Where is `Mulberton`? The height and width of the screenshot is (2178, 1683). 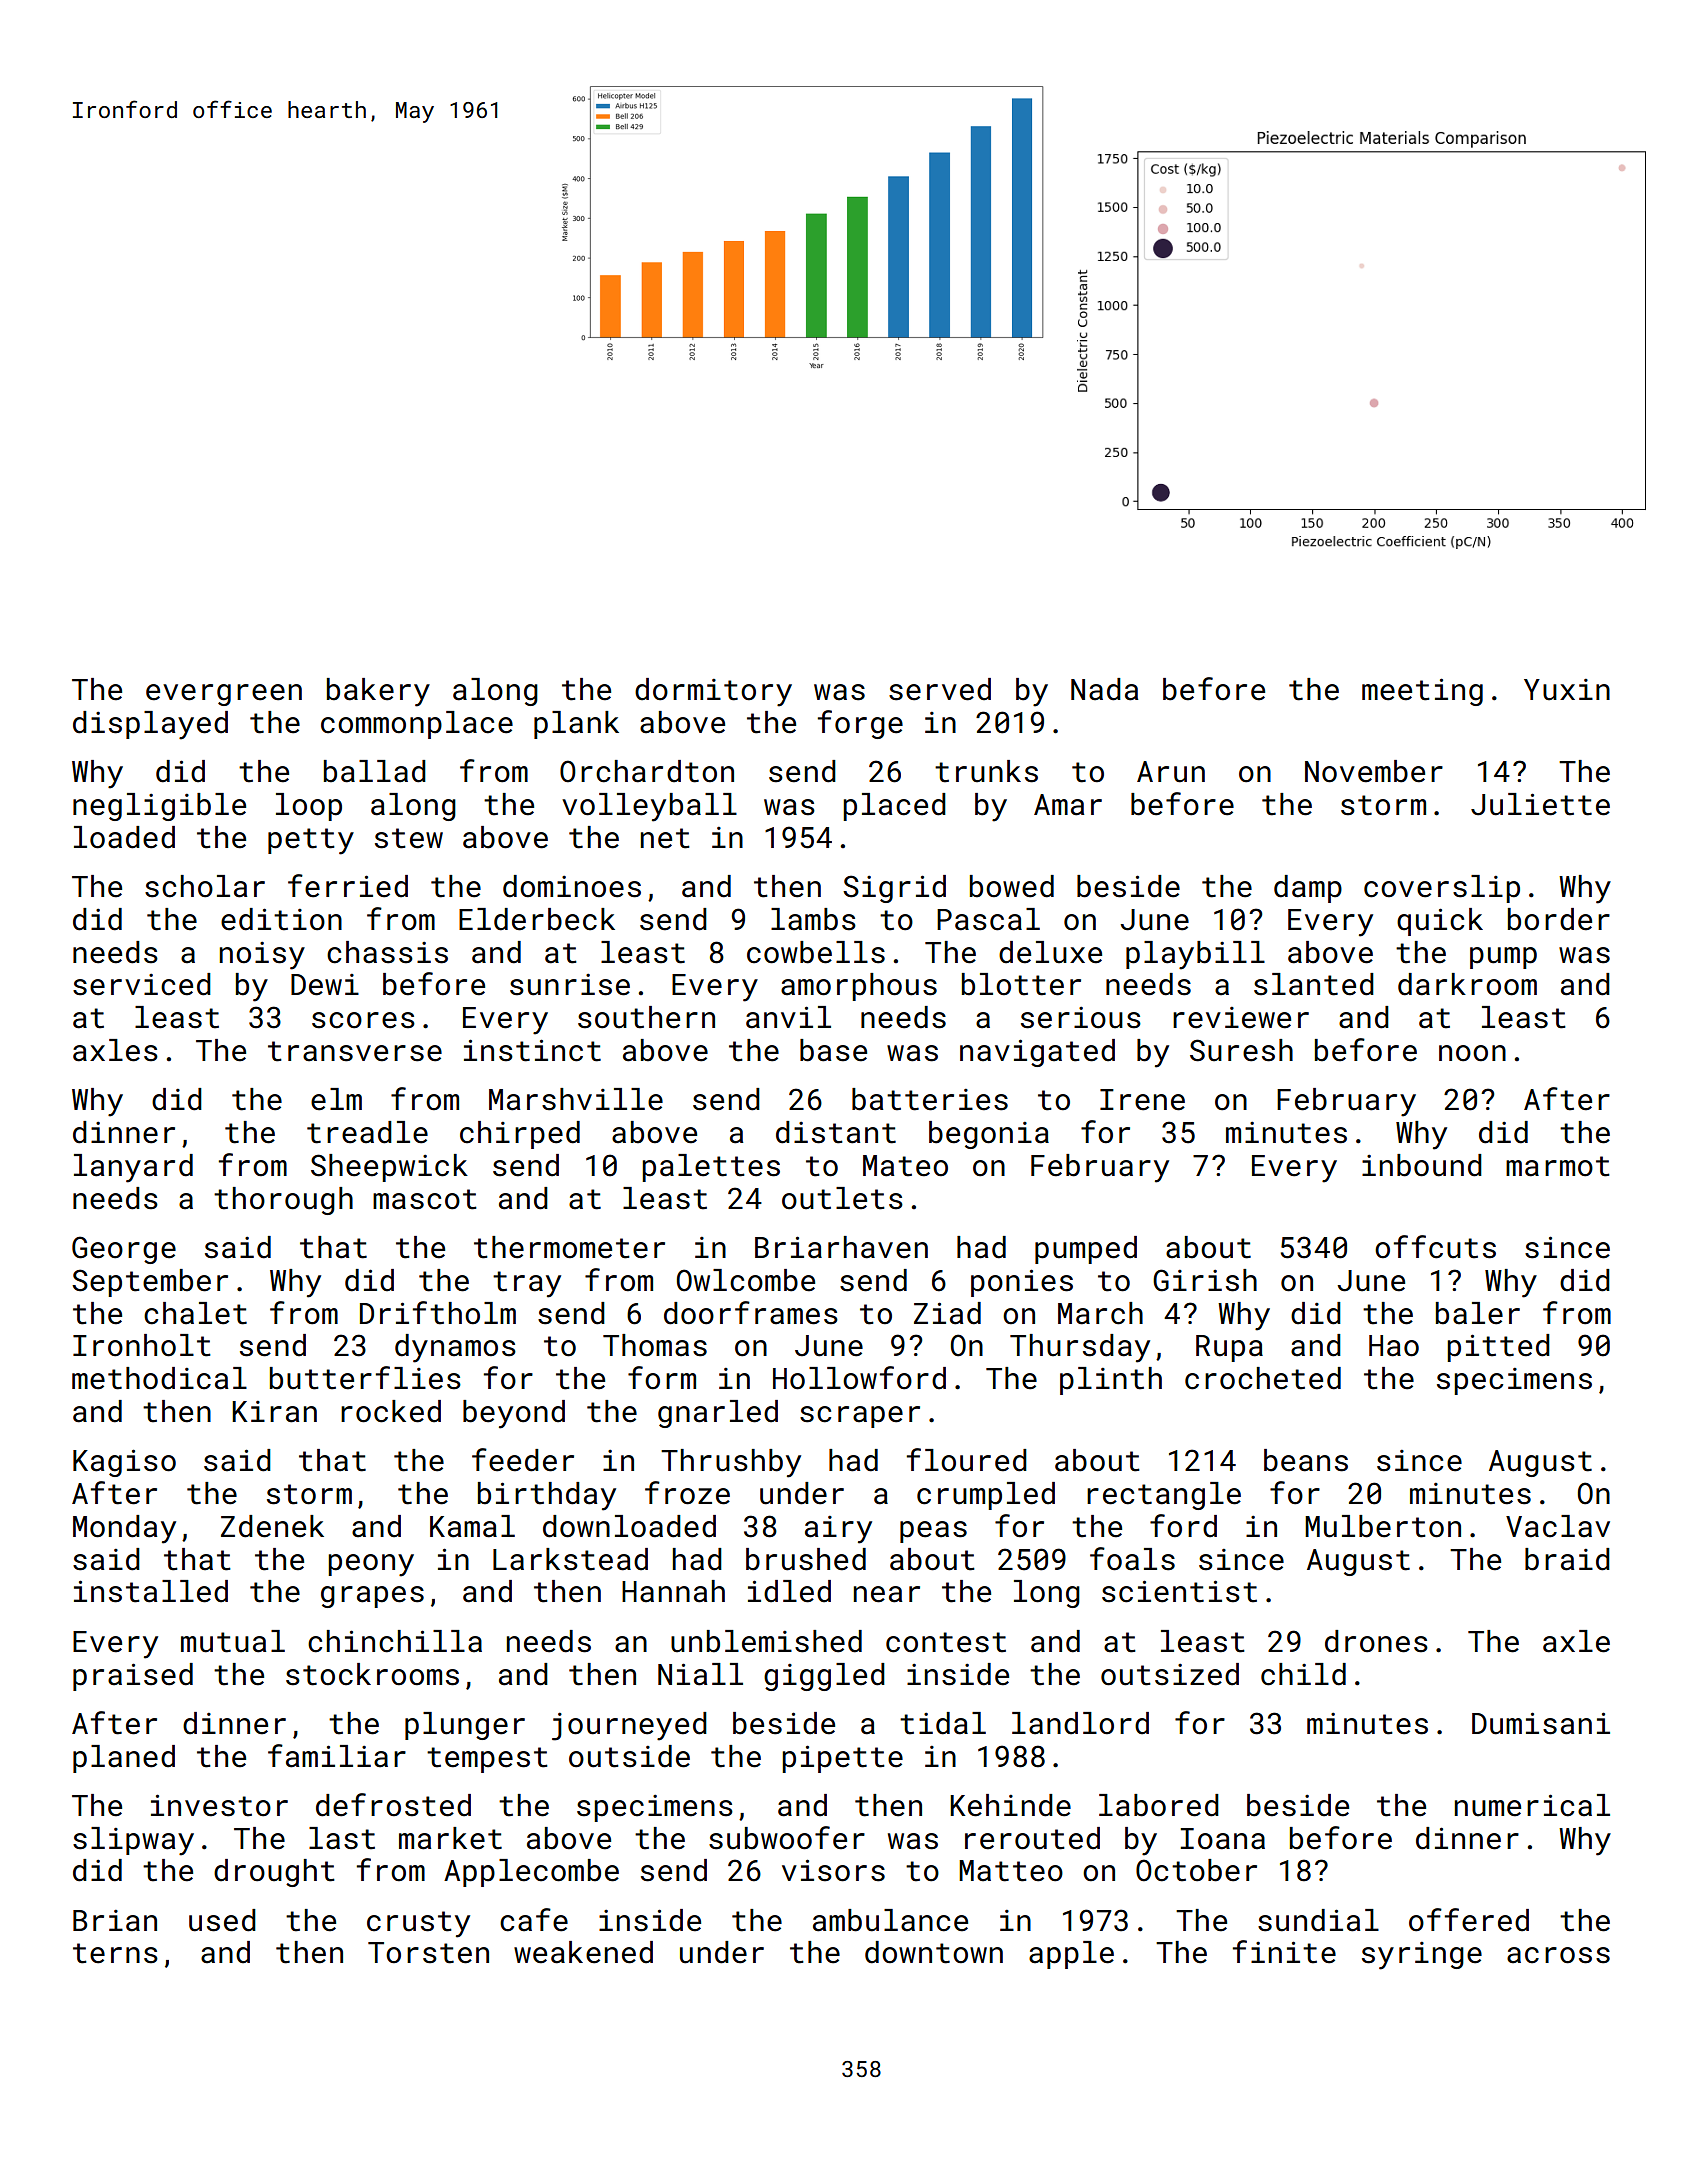
Mulberton is located at coordinates (1383, 1526).
